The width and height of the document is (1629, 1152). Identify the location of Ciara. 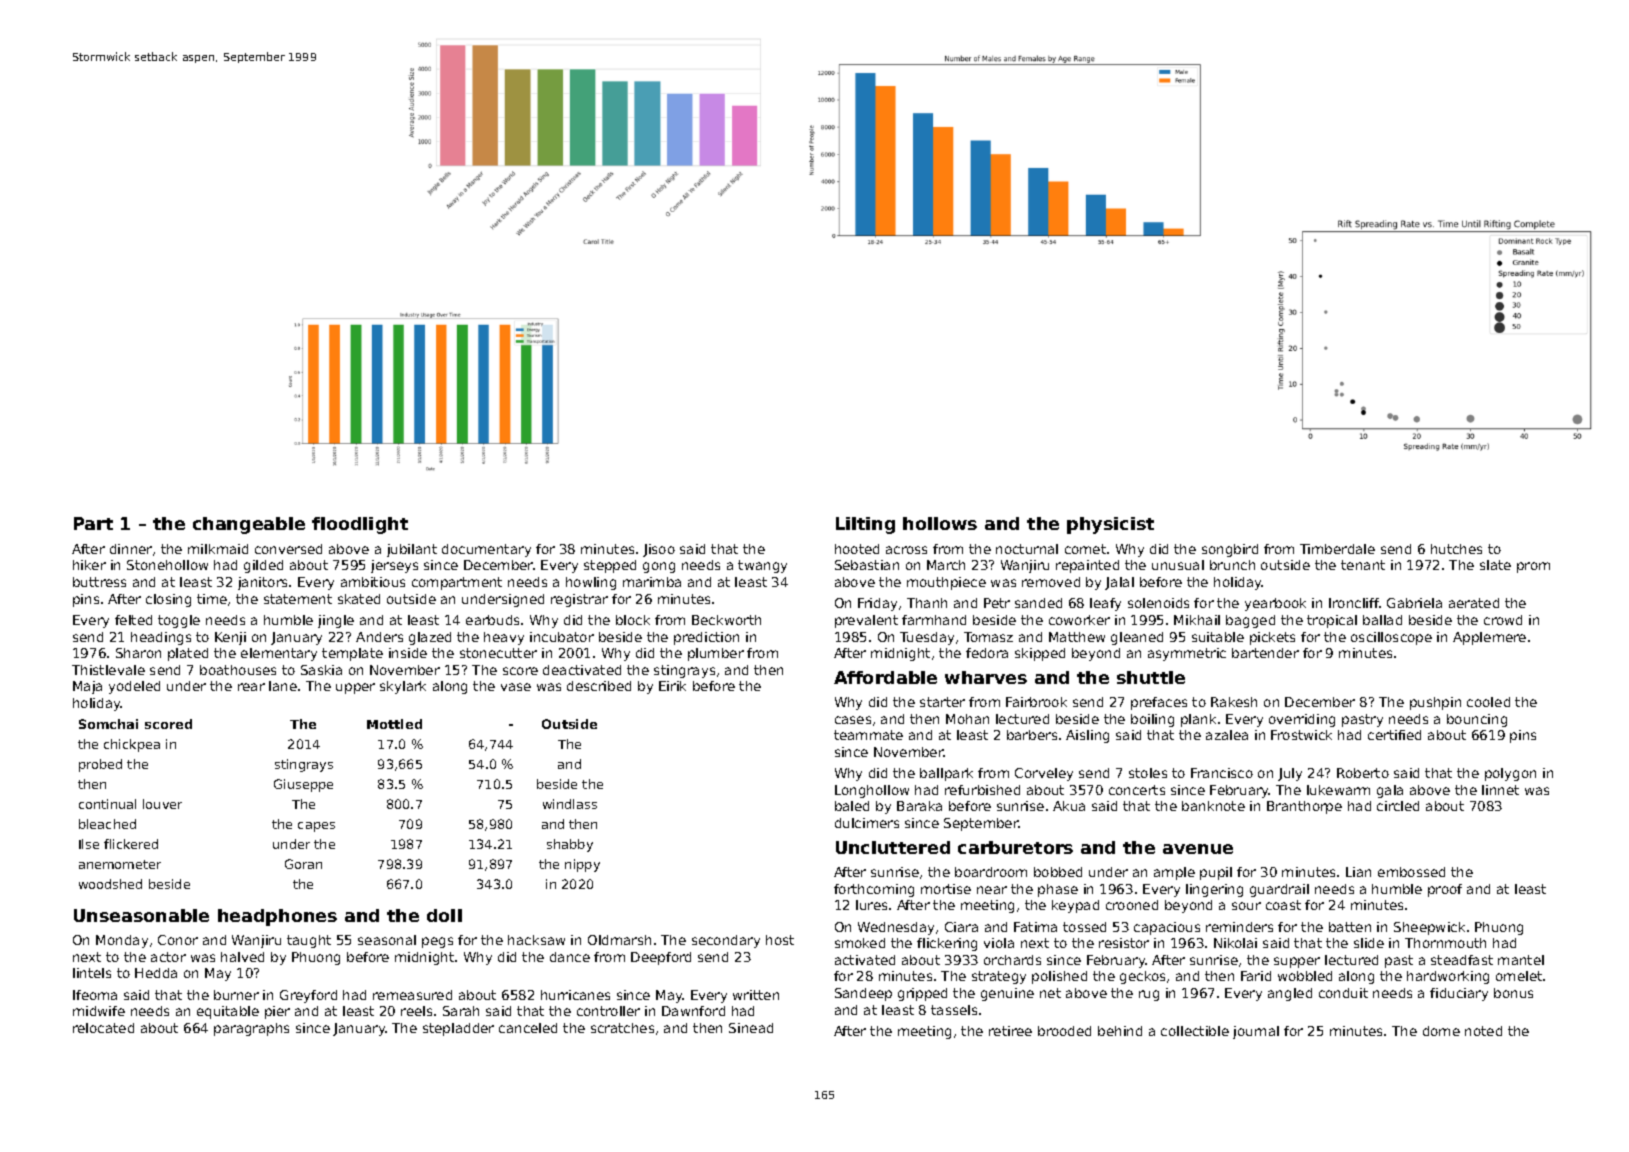
(961, 927).
